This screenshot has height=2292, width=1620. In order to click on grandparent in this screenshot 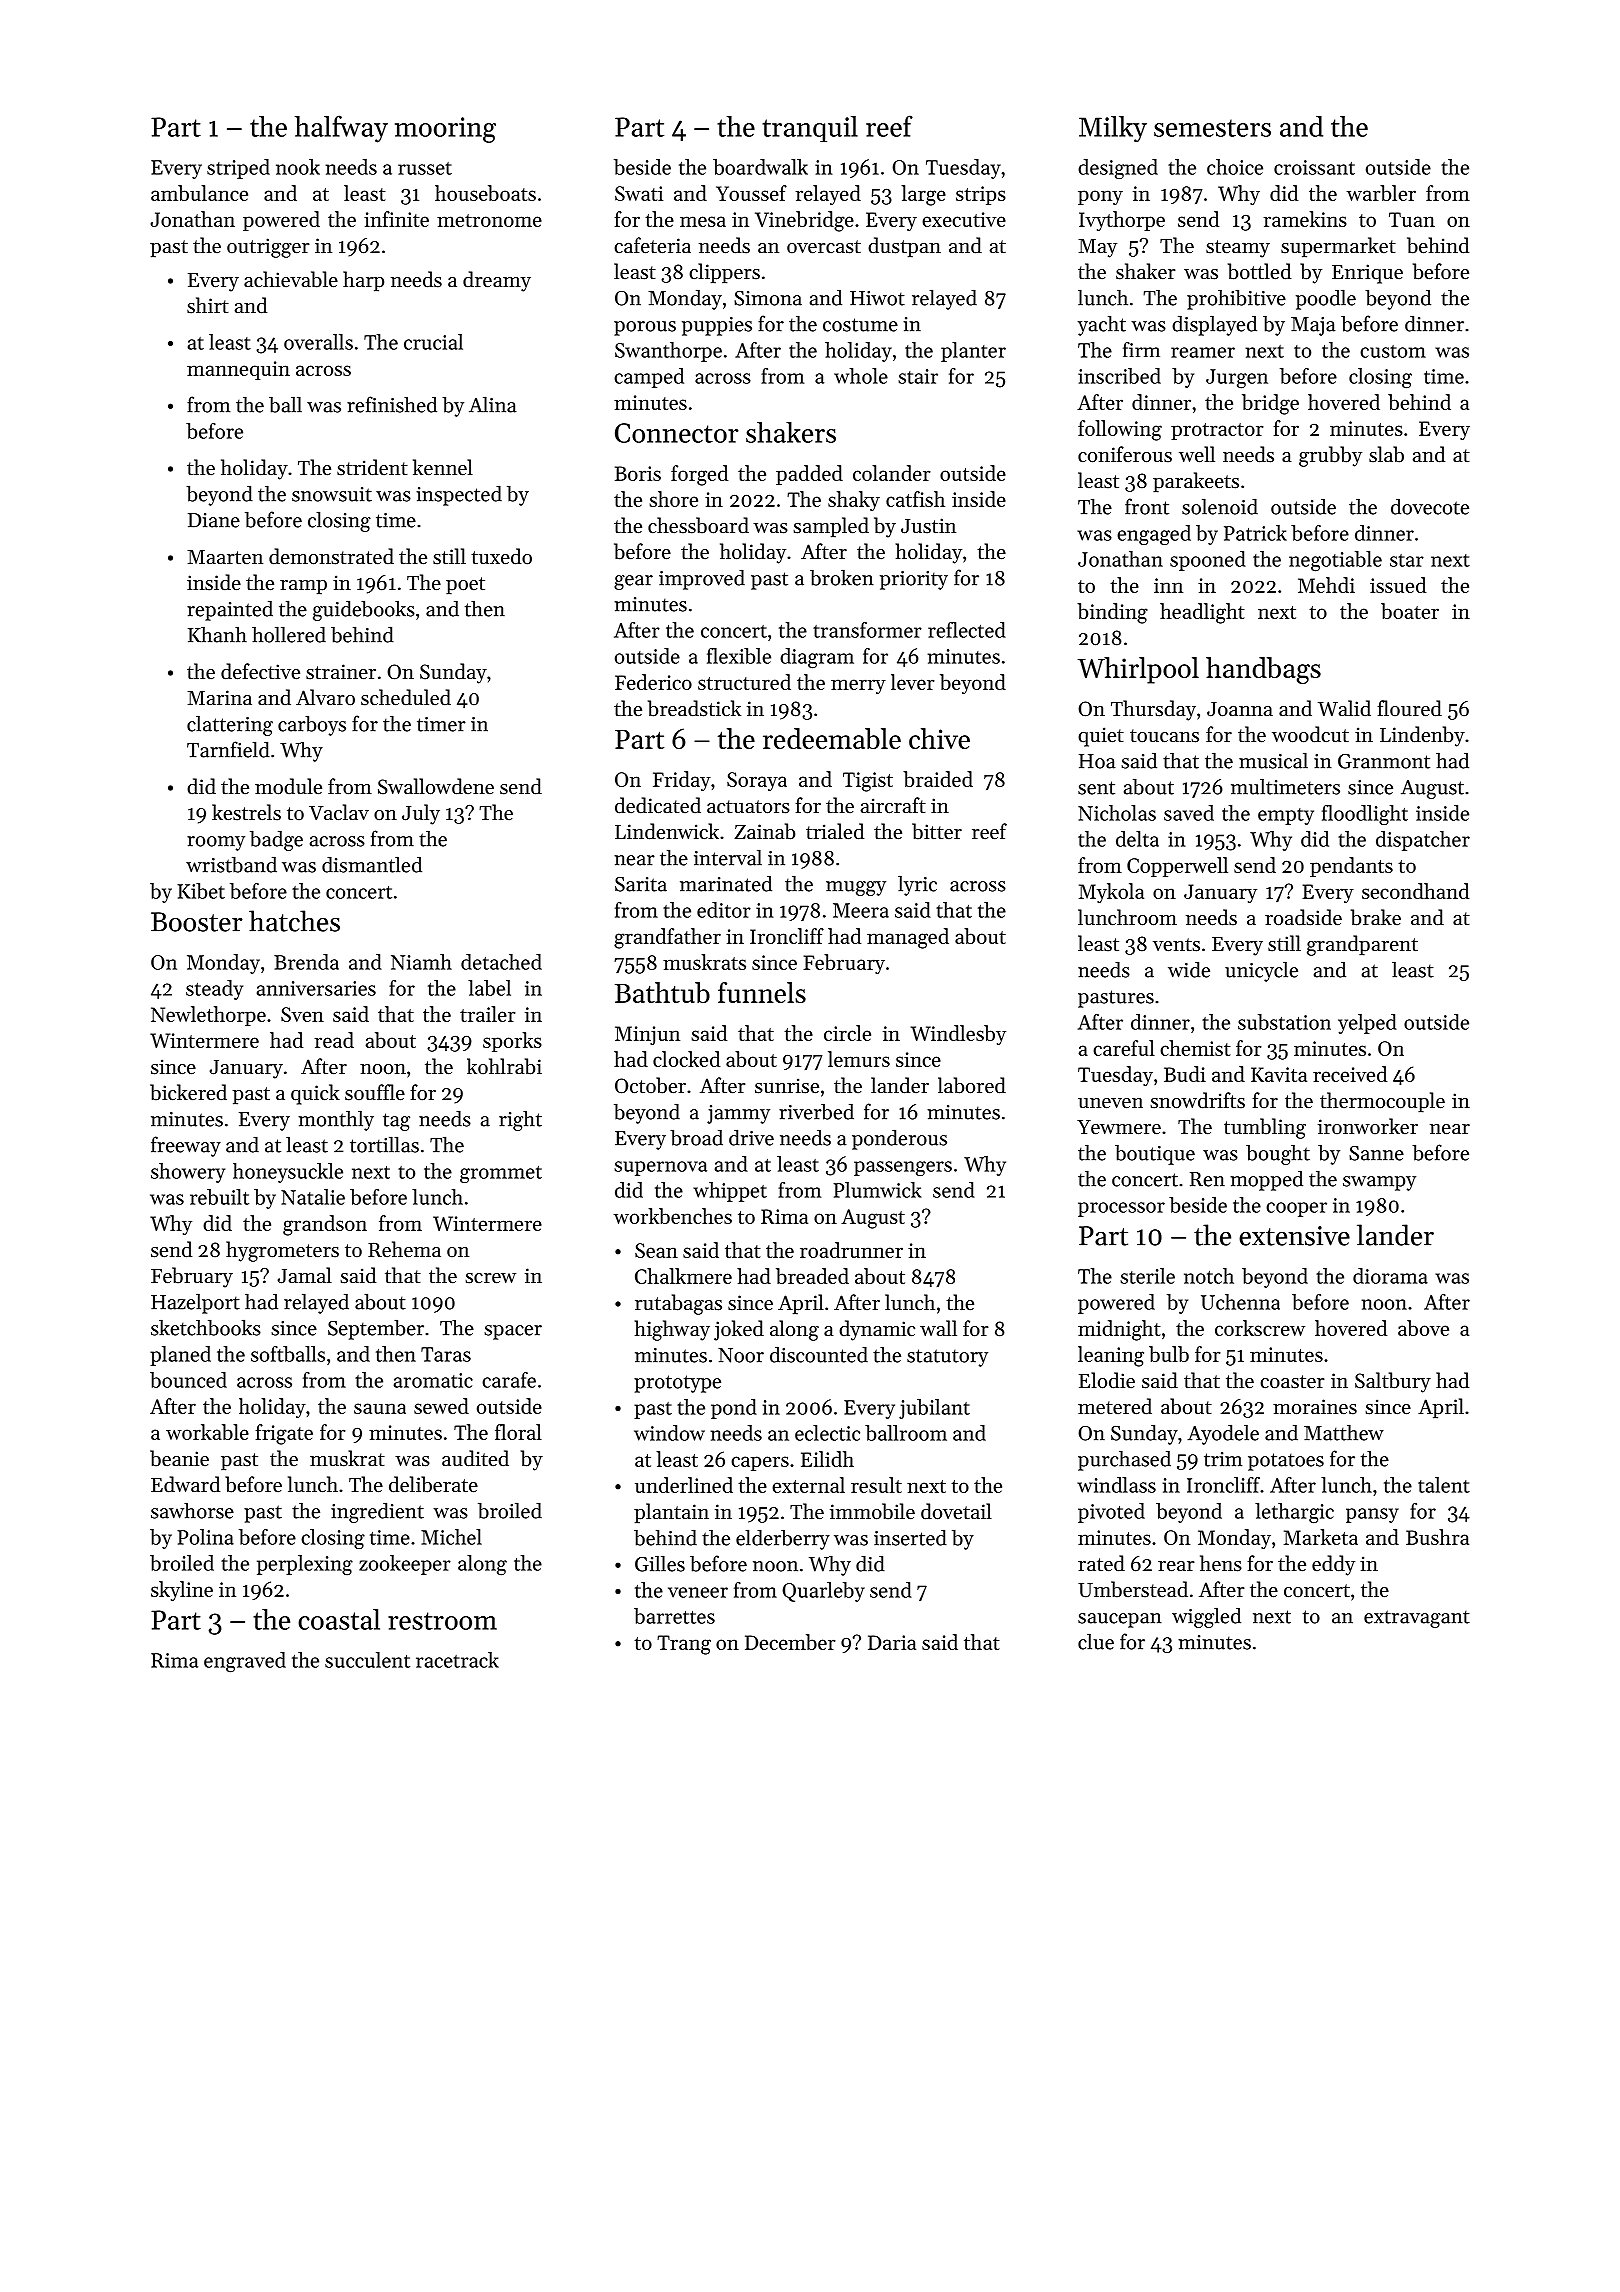, I will do `click(1362, 945)`.
